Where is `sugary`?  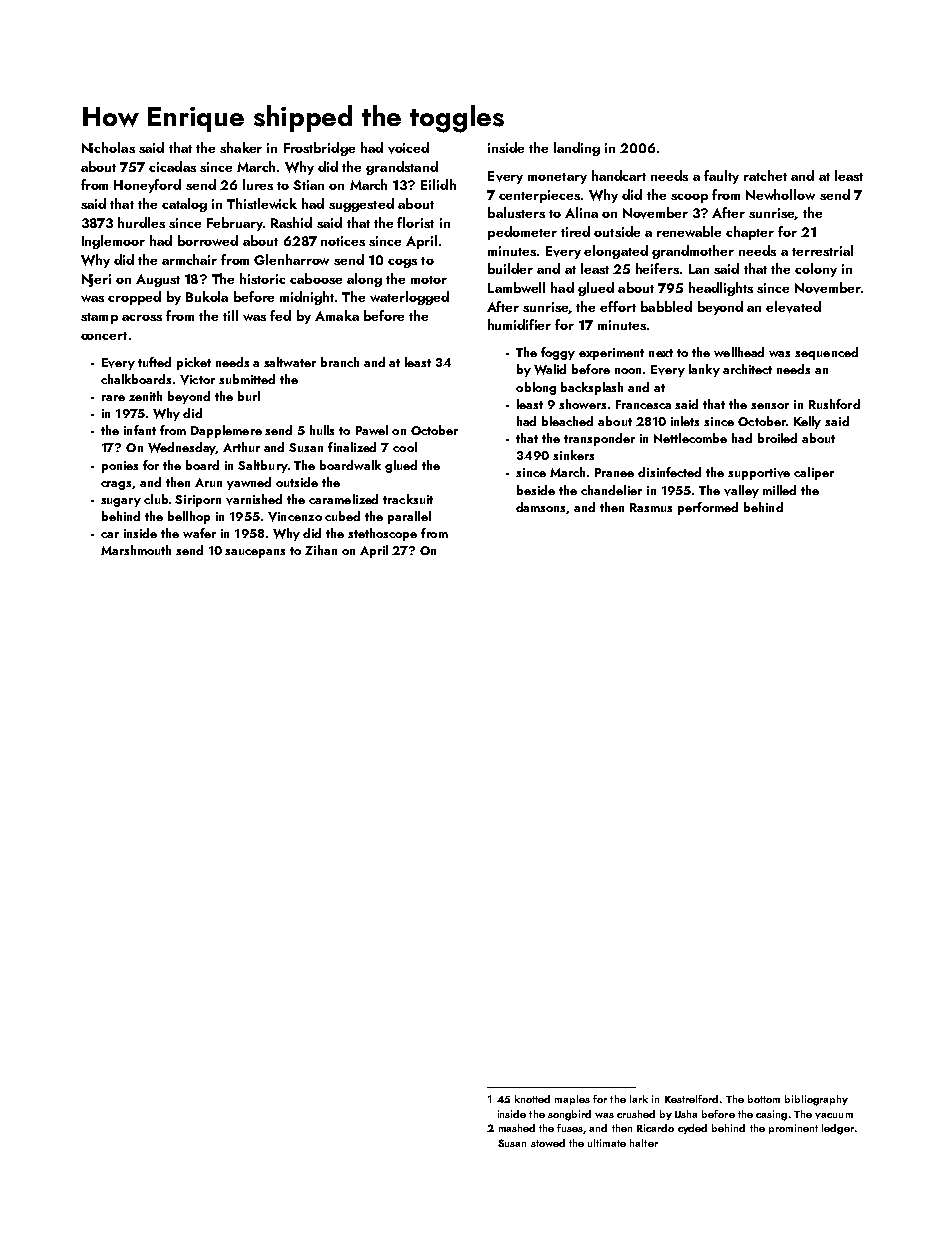
sugary is located at coordinates (121, 502).
